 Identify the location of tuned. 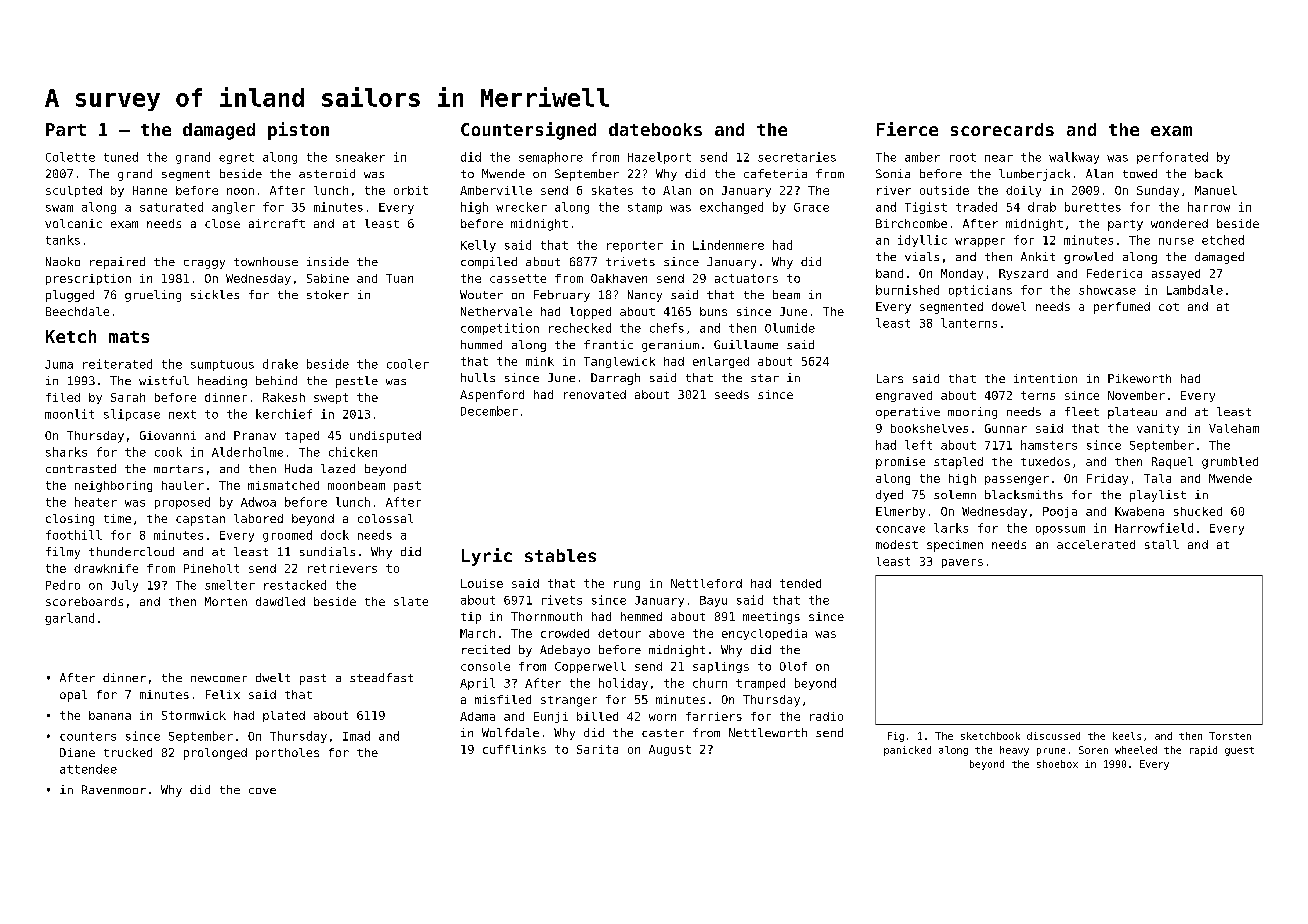
(121, 157).
